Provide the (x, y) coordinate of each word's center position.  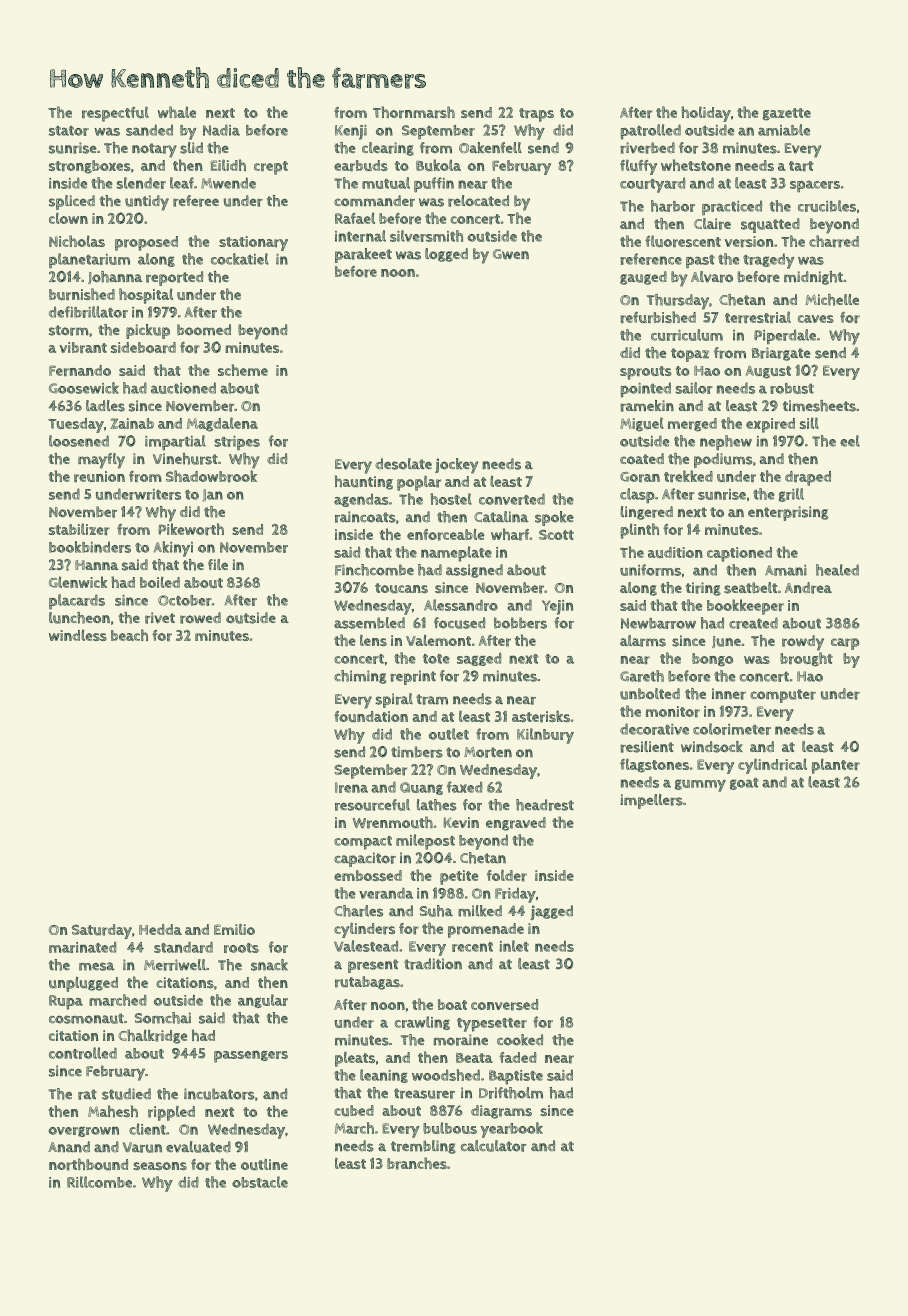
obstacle (260, 1182)
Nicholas (77, 241)
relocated (478, 201)
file (218, 564)
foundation (371, 716)
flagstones (654, 765)
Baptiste (516, 1077)
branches (417, 1163)
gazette (787, 114)
